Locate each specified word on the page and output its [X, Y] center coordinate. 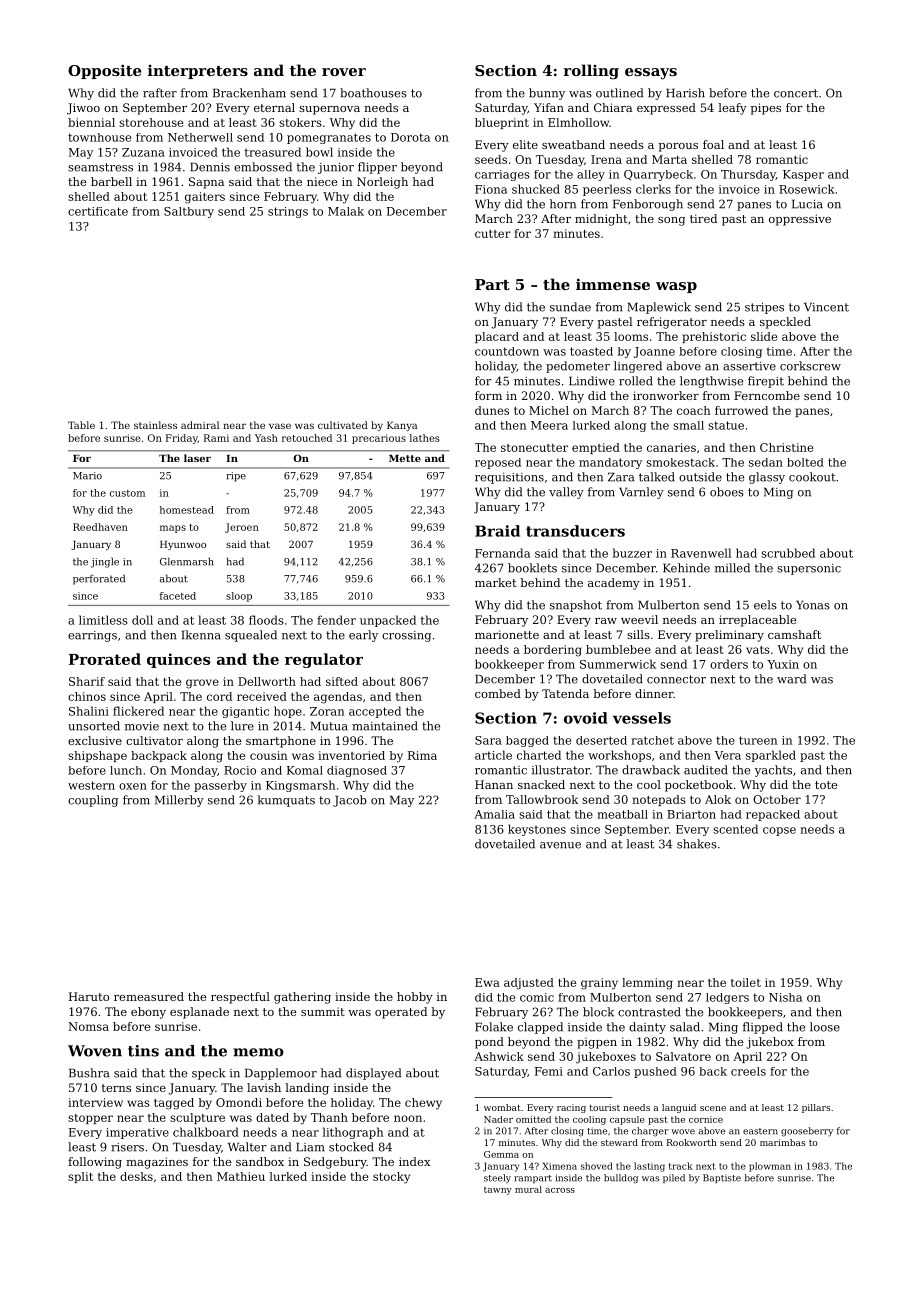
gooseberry [807, 1132]
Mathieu [241, 1176]
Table [81, 425]
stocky [391, 1178]
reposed [498, 463]
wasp [676, 287]
